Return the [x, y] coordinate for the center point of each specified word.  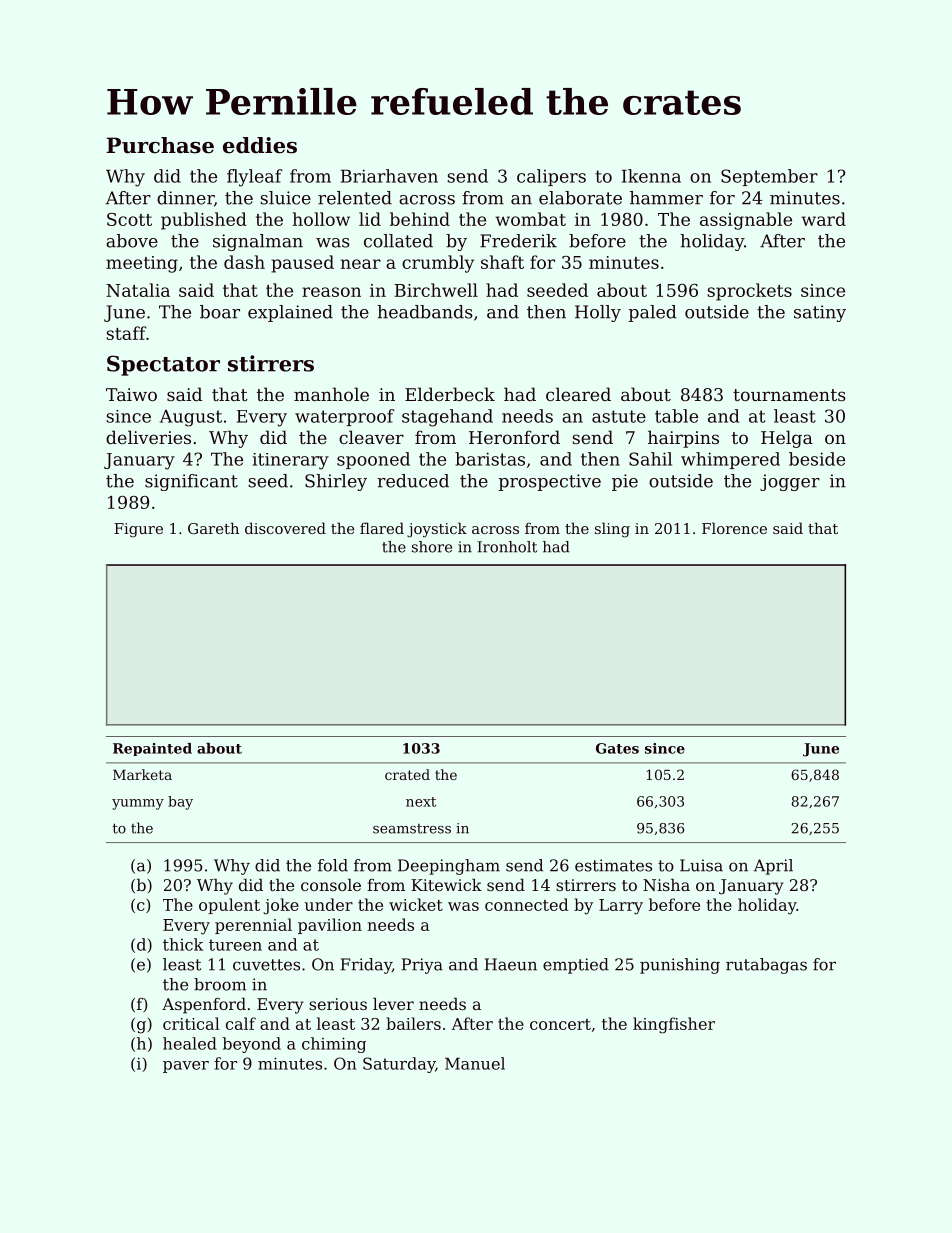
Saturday [399, 1065]
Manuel [475, 1063]
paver [186, 1067]
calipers [551, 177]
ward [823, 219]
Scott [129, 219]
